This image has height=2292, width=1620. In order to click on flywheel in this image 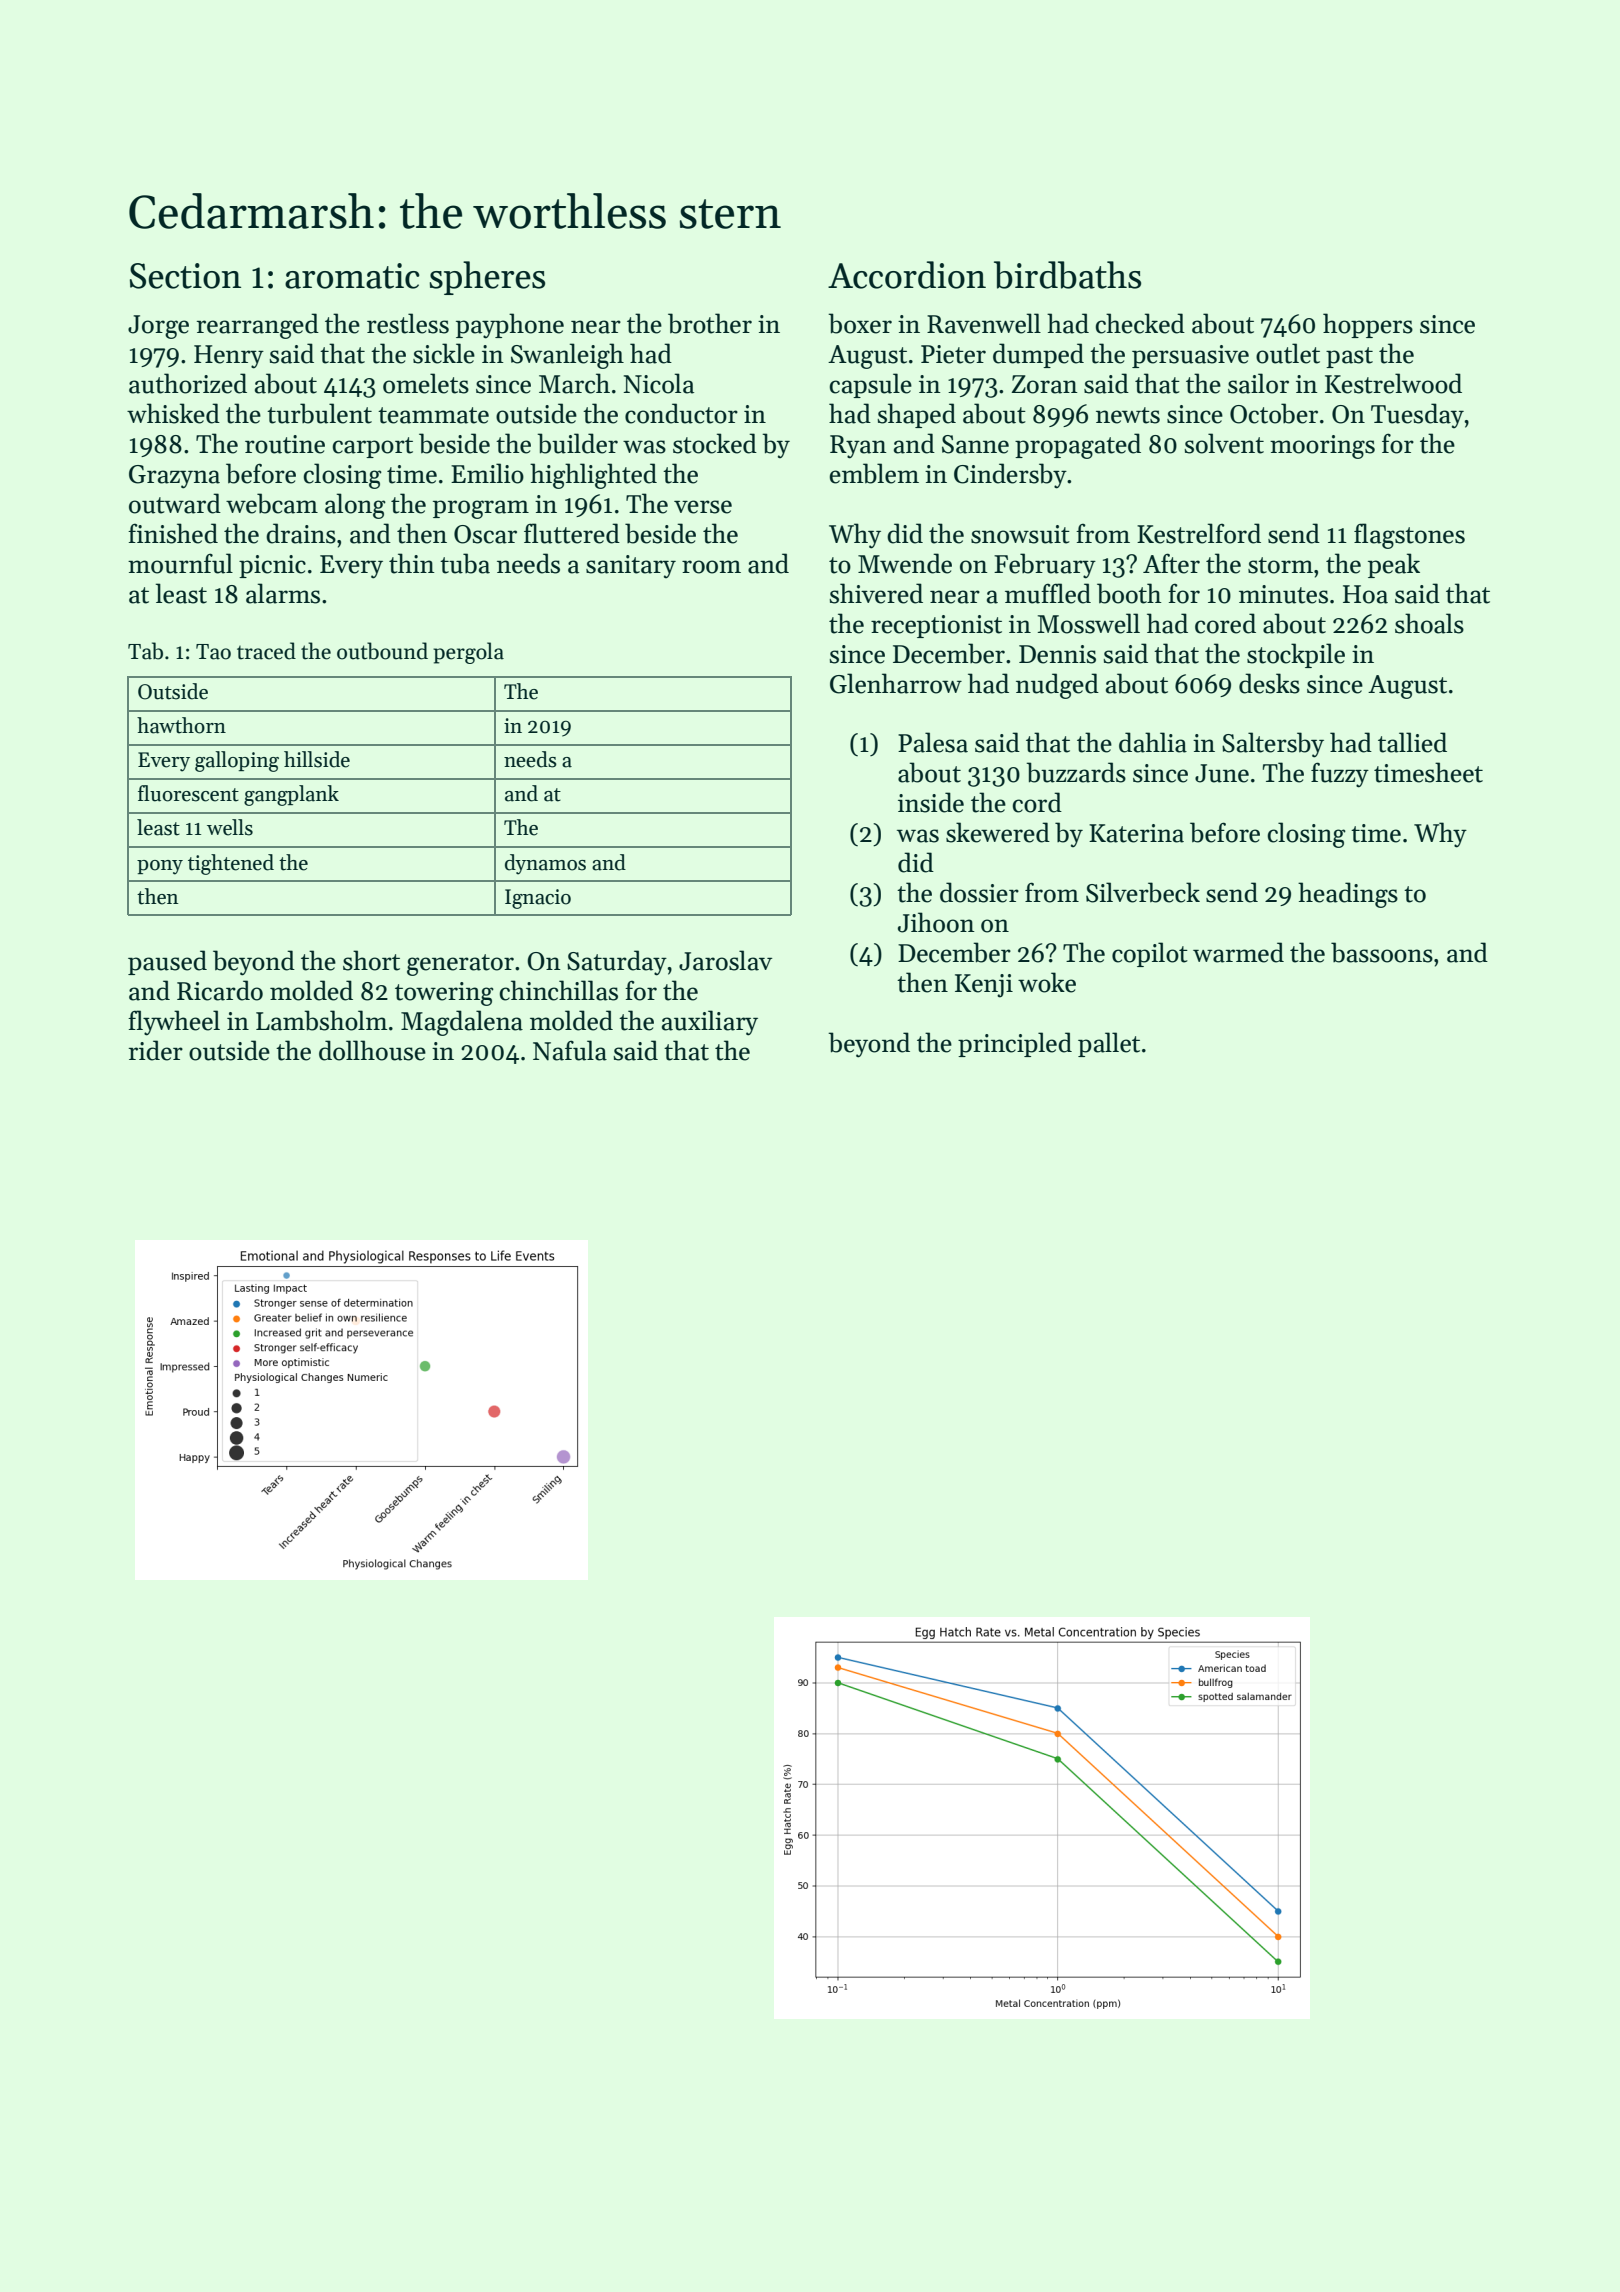, I will do `click(174, 1023)`.
